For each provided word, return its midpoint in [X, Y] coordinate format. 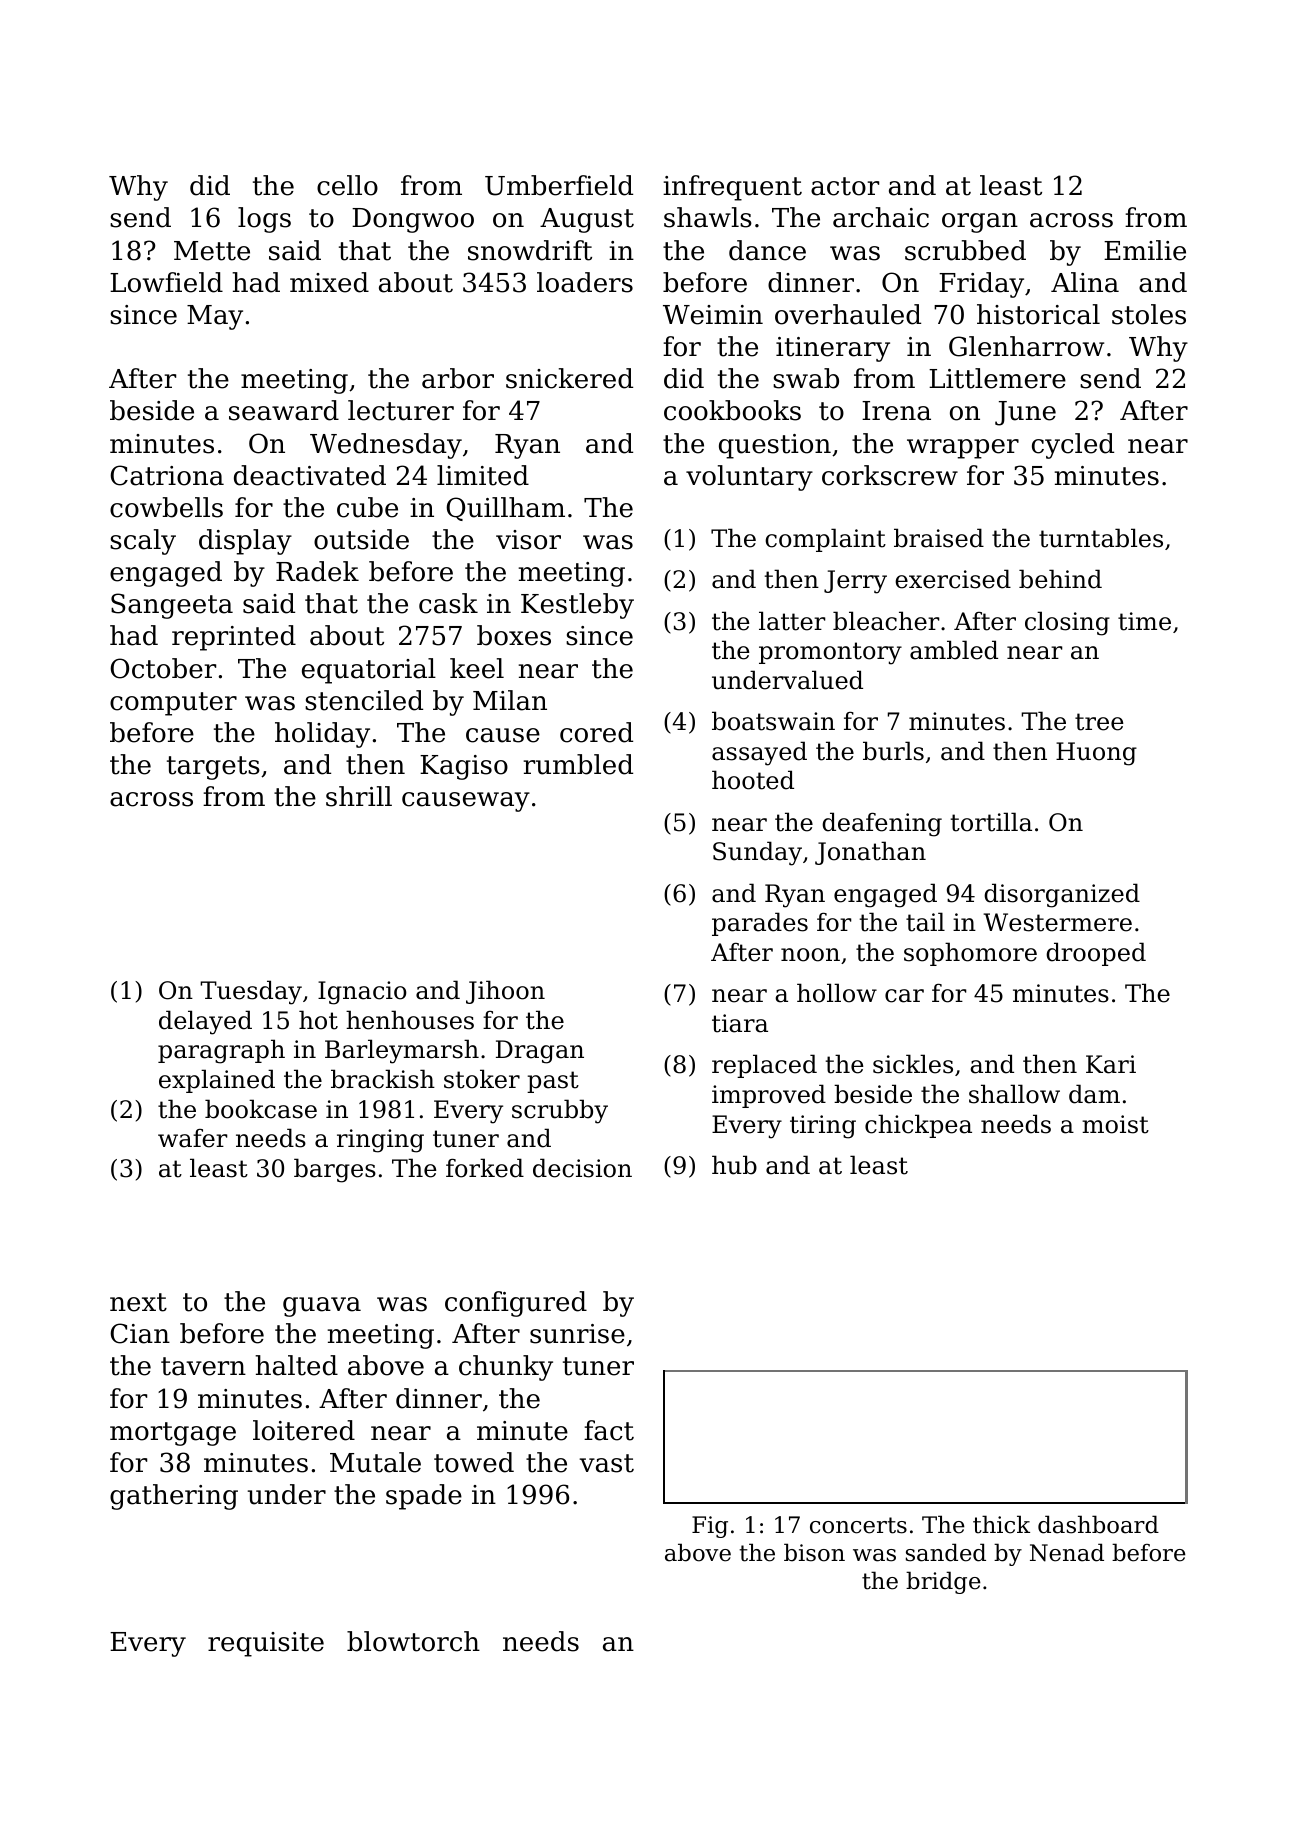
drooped [1096, 954]
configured [516, 1304]
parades [760, 924]
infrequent [732, 188]
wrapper [963, 449]
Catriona [167, 475]
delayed [205, 1022]
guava [322, 1307]
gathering [174, 1497]
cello [347, 185]
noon [810, 955]
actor [845, 186]
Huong [1096, 754]
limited [483, 475]
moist [1115, 1124]
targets [213, 768]
